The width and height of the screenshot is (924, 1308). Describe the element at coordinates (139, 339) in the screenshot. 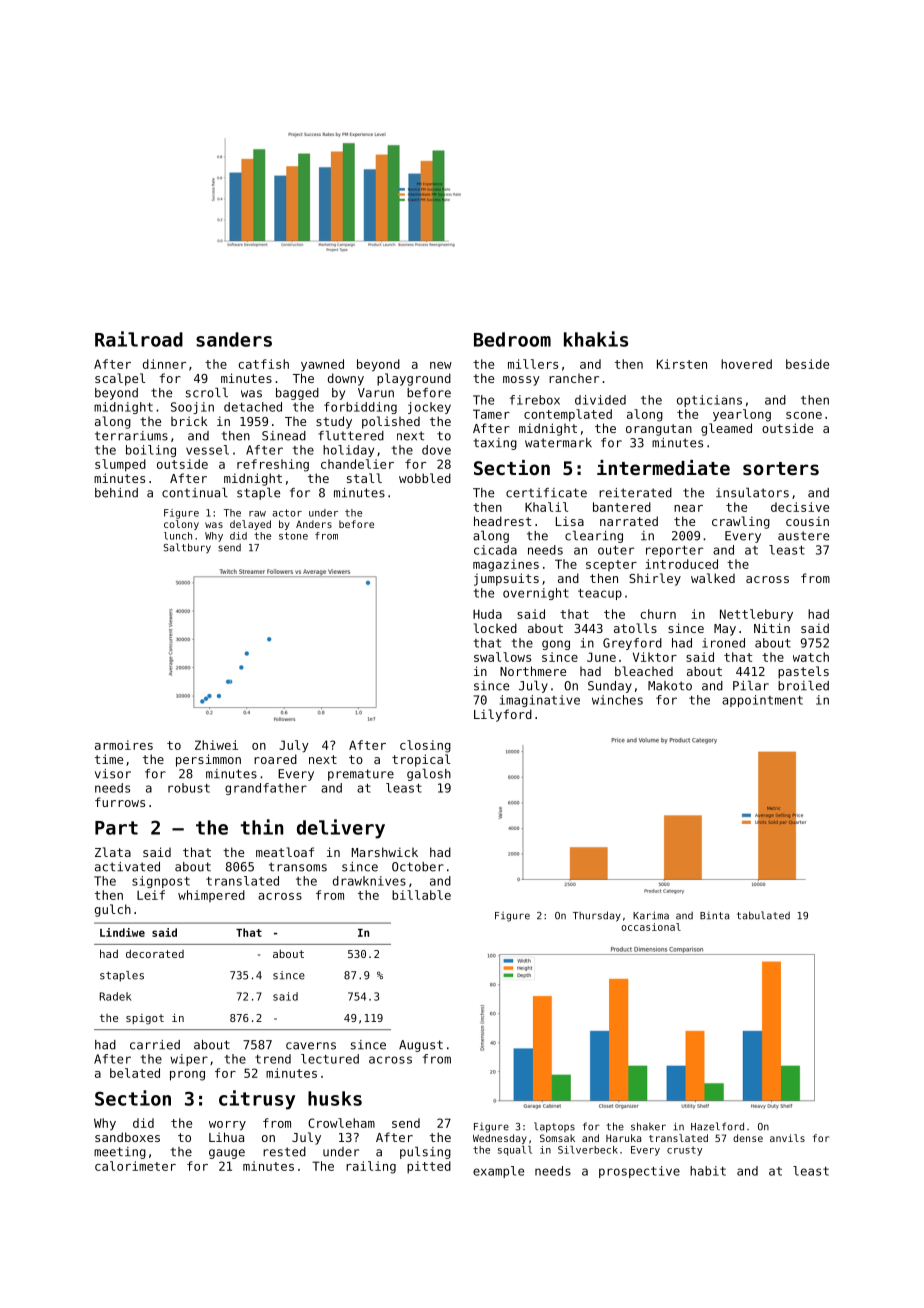

I see `Railroad` at that location.
